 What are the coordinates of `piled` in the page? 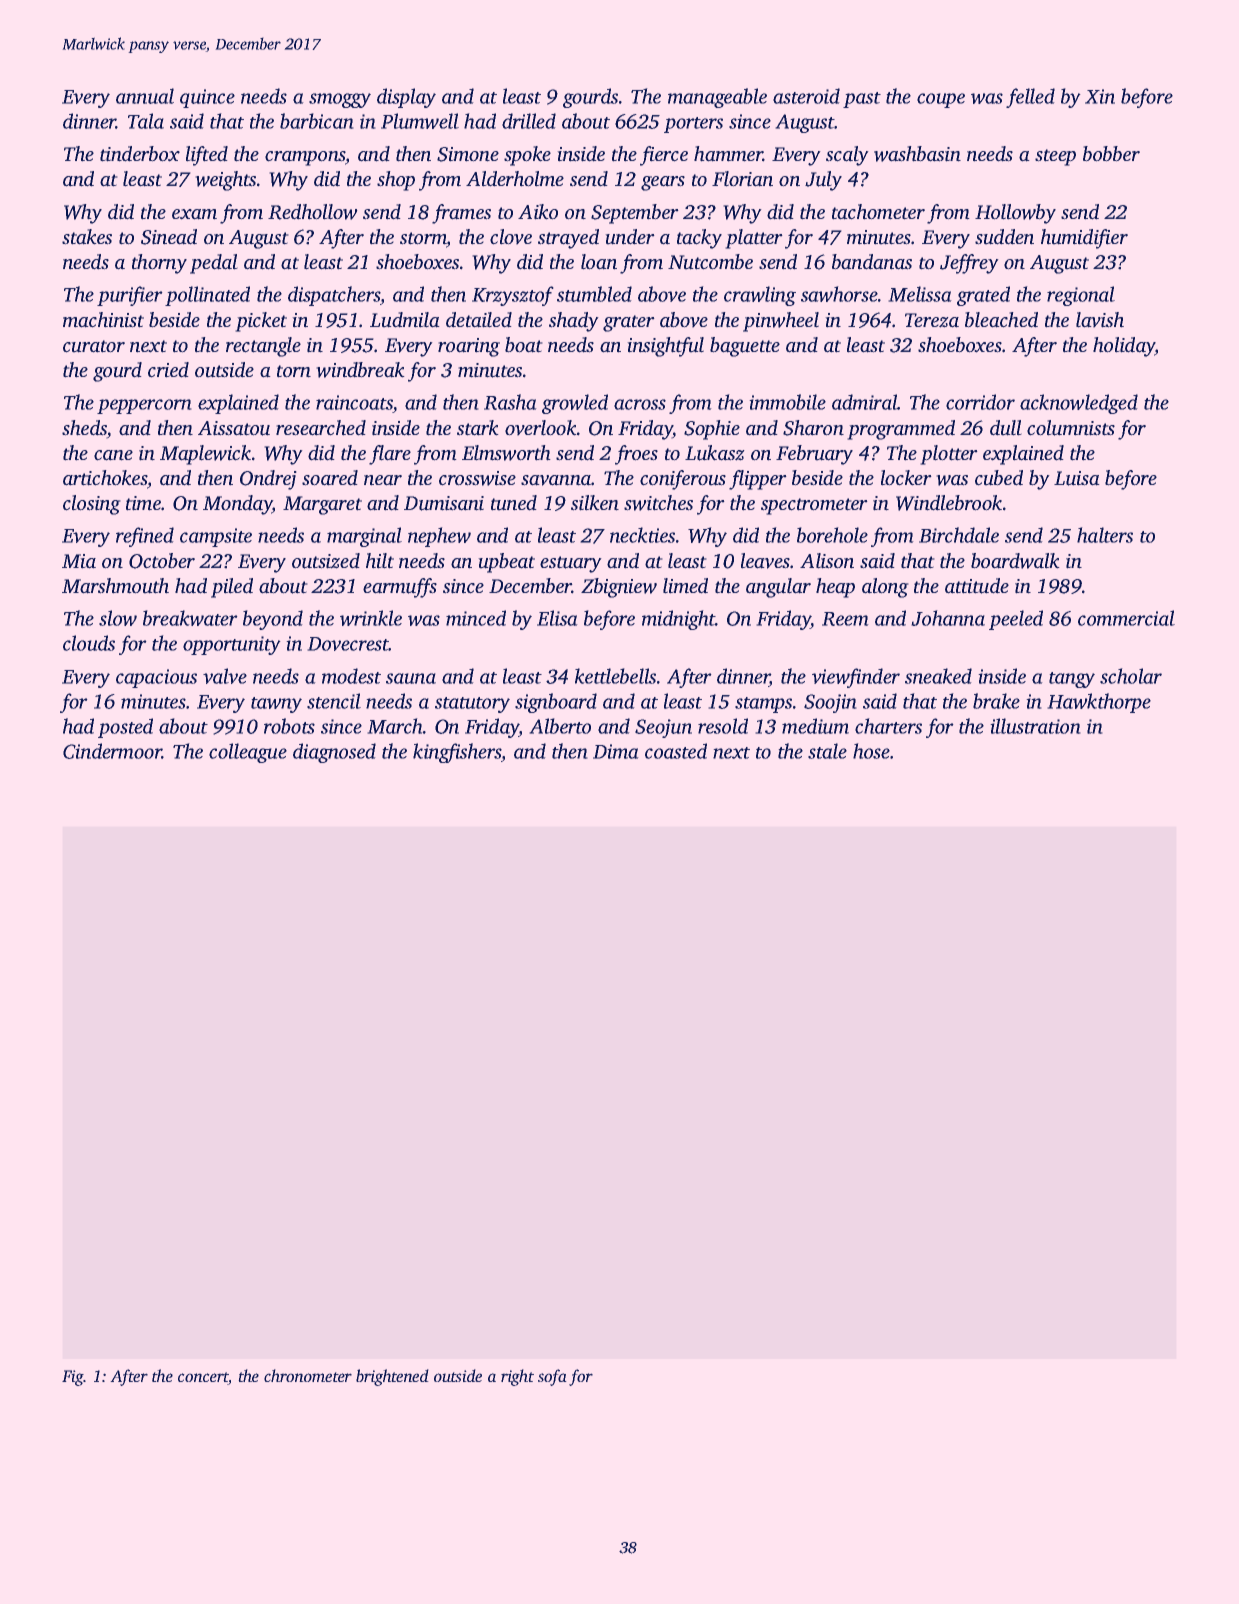 It's located at (232, 588).
